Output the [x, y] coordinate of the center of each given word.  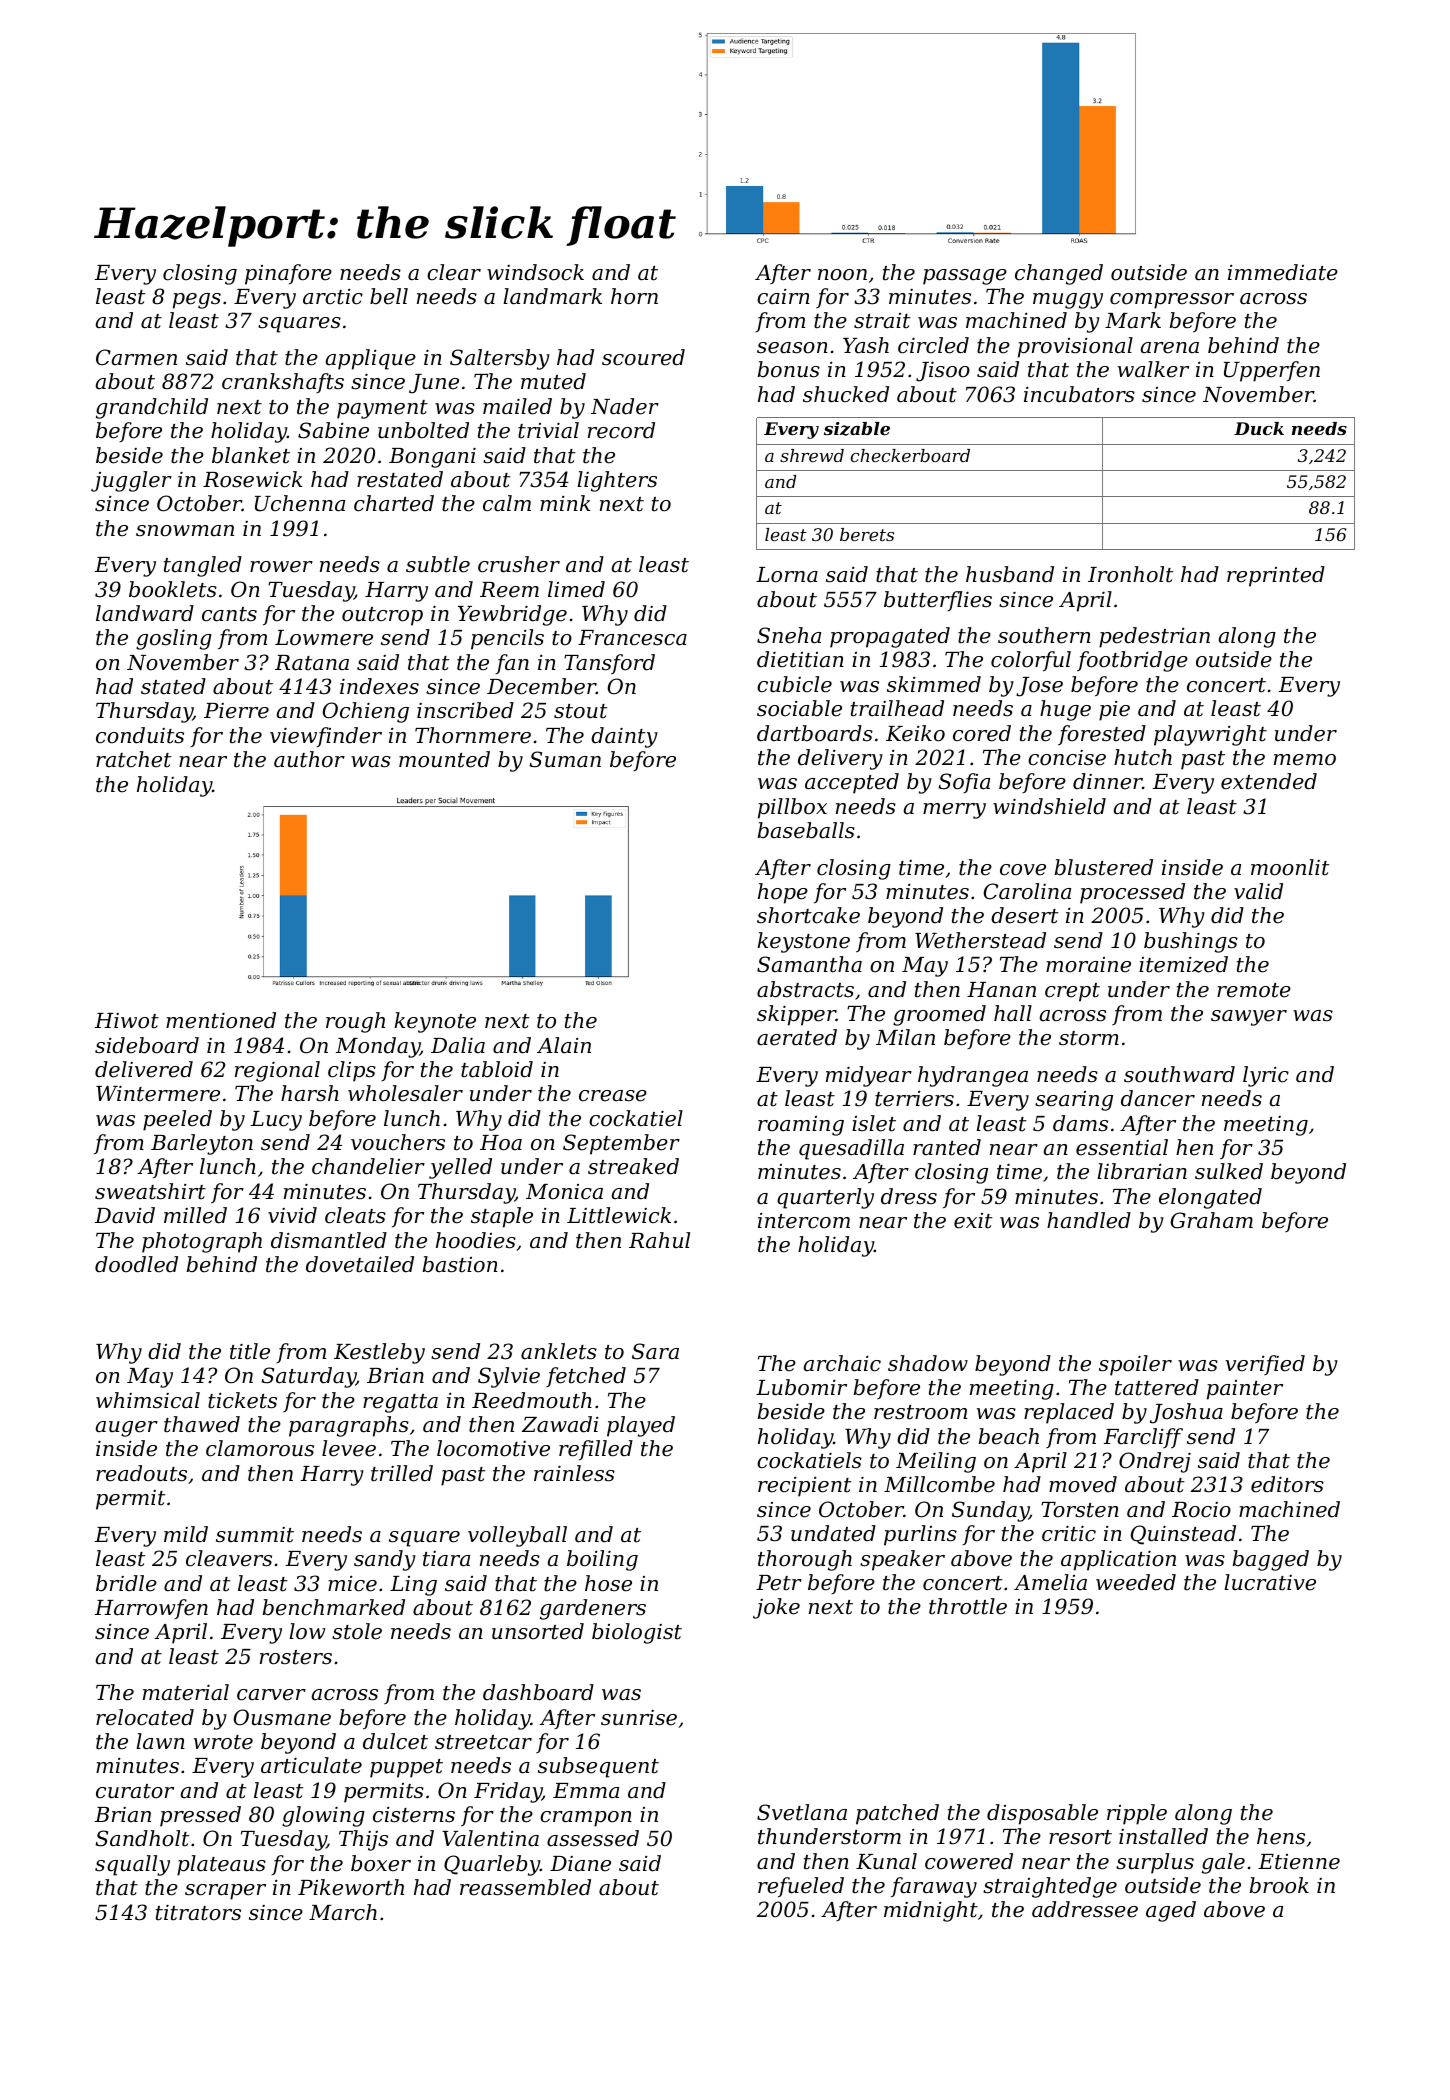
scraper [225, 1892]
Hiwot [127, 1021]
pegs [197, 301]
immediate [1283, 272]
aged [1171, 1911]
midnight [931, 1911]
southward [1179, 1074]
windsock [535, 272]
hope [783, 893]
